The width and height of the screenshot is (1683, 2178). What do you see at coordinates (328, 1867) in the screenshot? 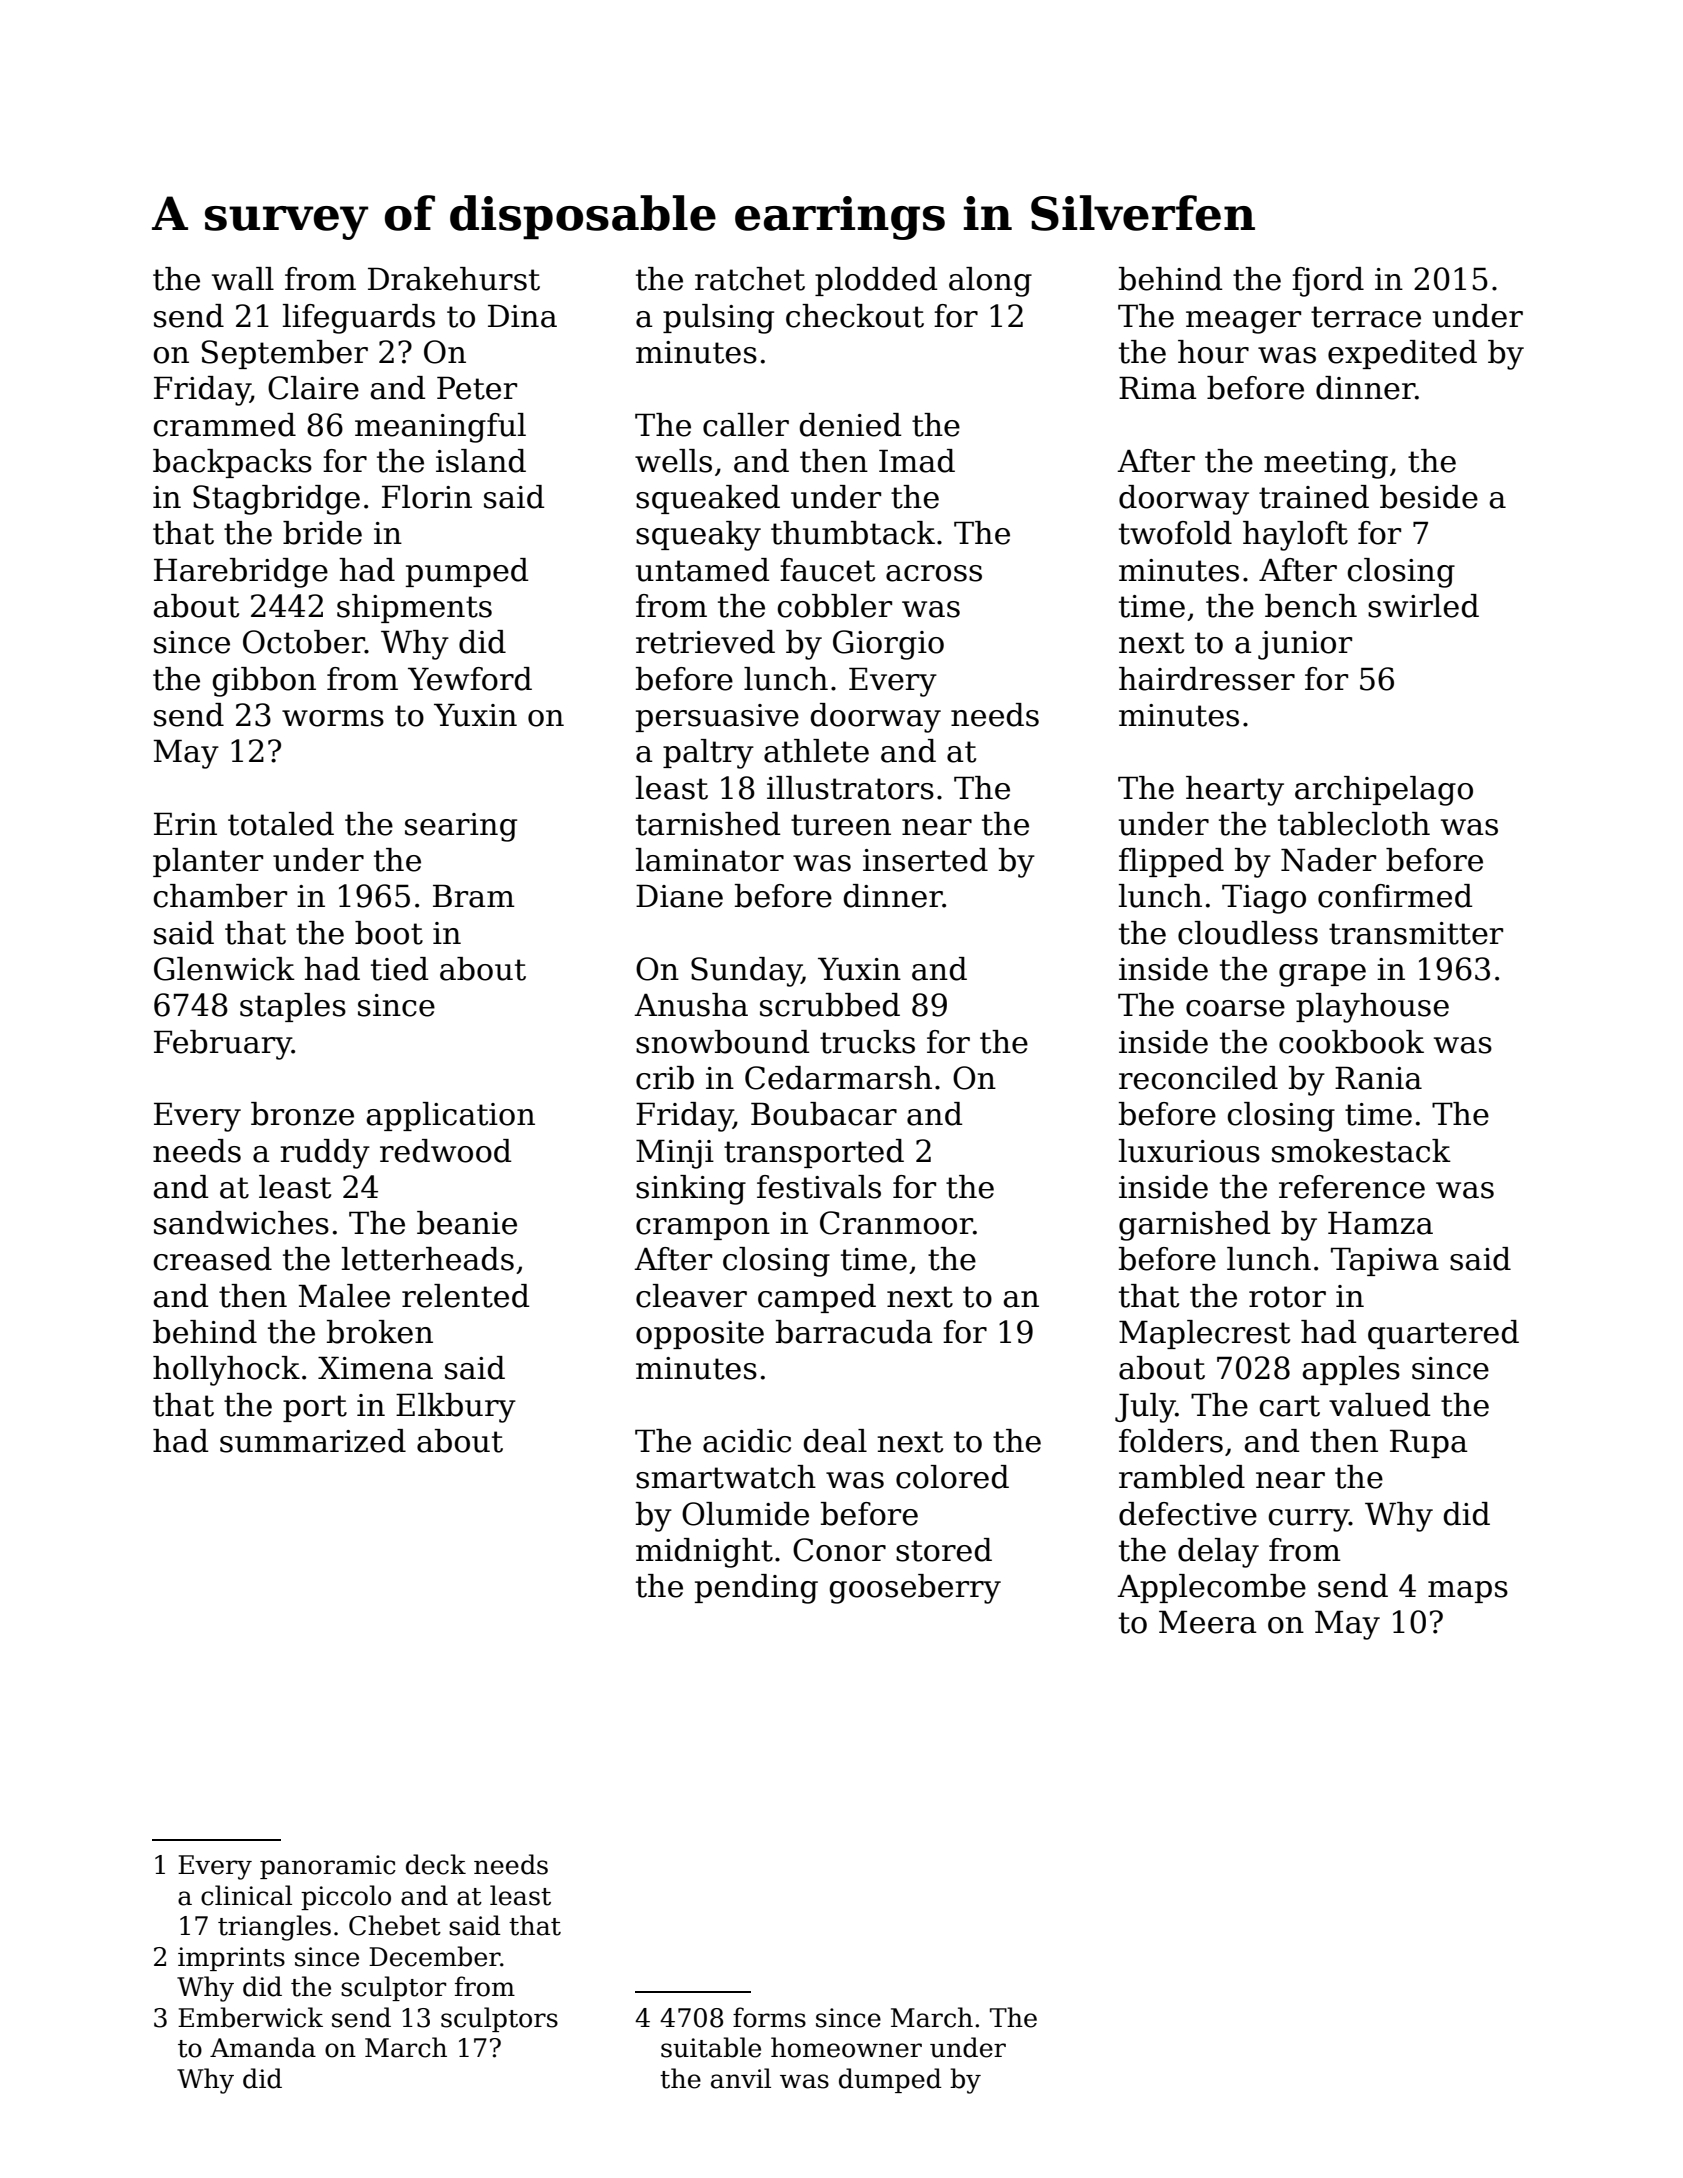
I see `panoramic` at bounding box center [328, 1867].
